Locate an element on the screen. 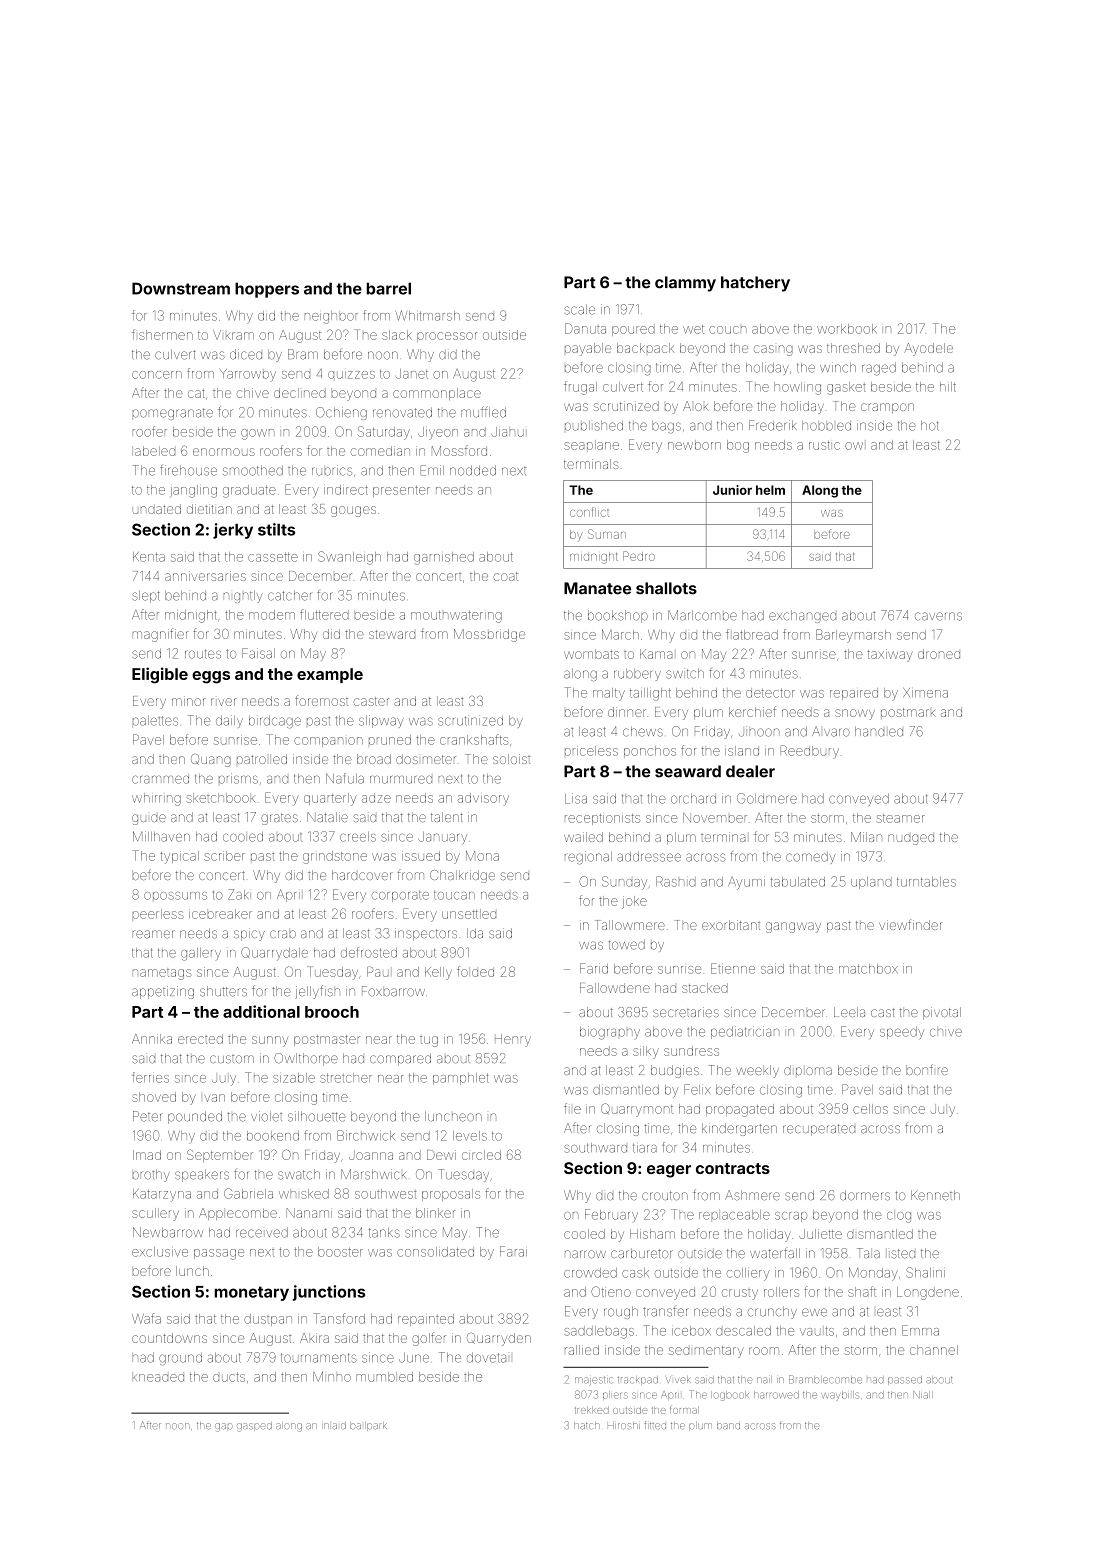 This screenshot has height=1551, width=1097. Danuta is located at coordinates (585, 328).
